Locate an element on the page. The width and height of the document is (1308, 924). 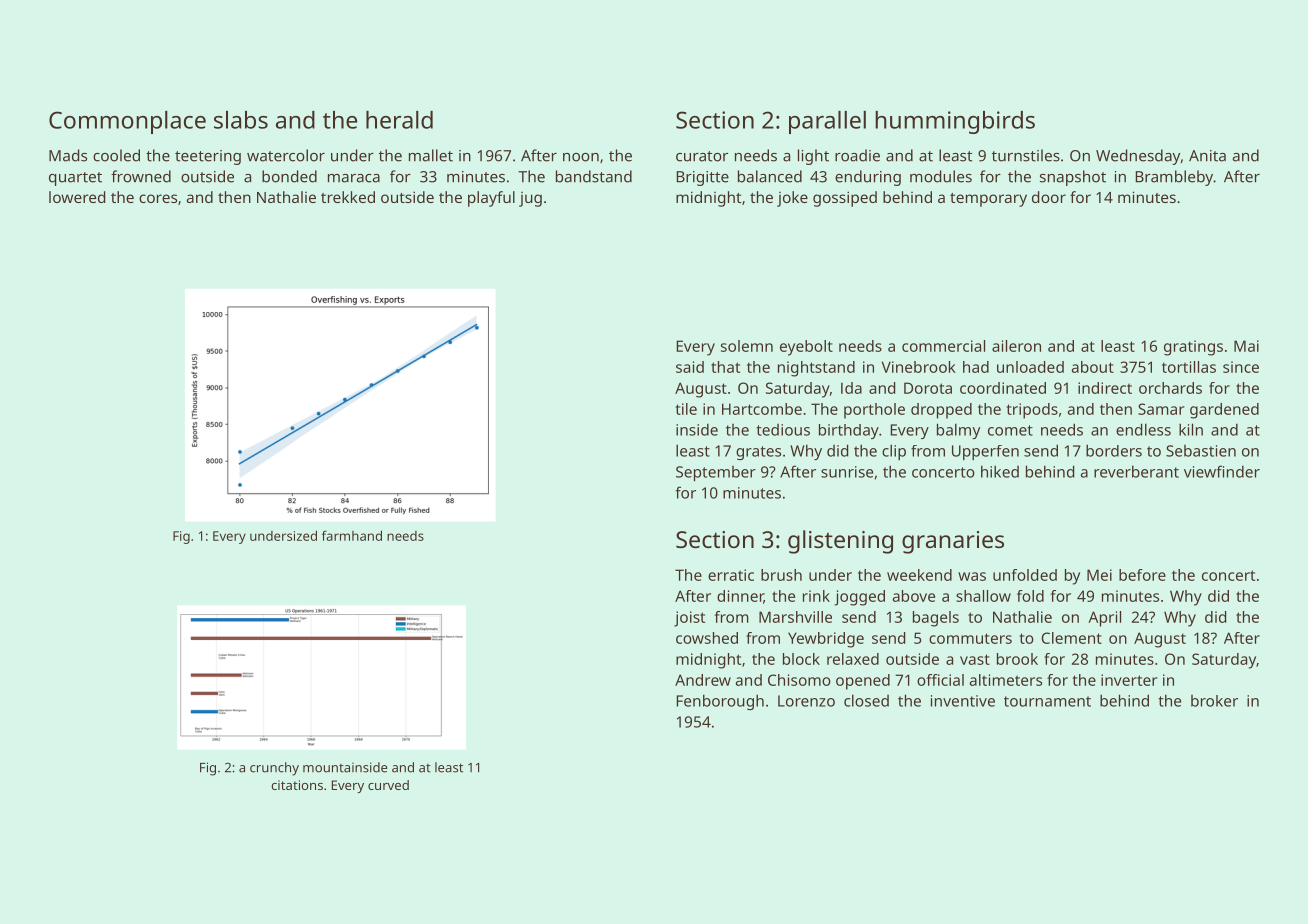
joist is located at coordinates (689, 619).
